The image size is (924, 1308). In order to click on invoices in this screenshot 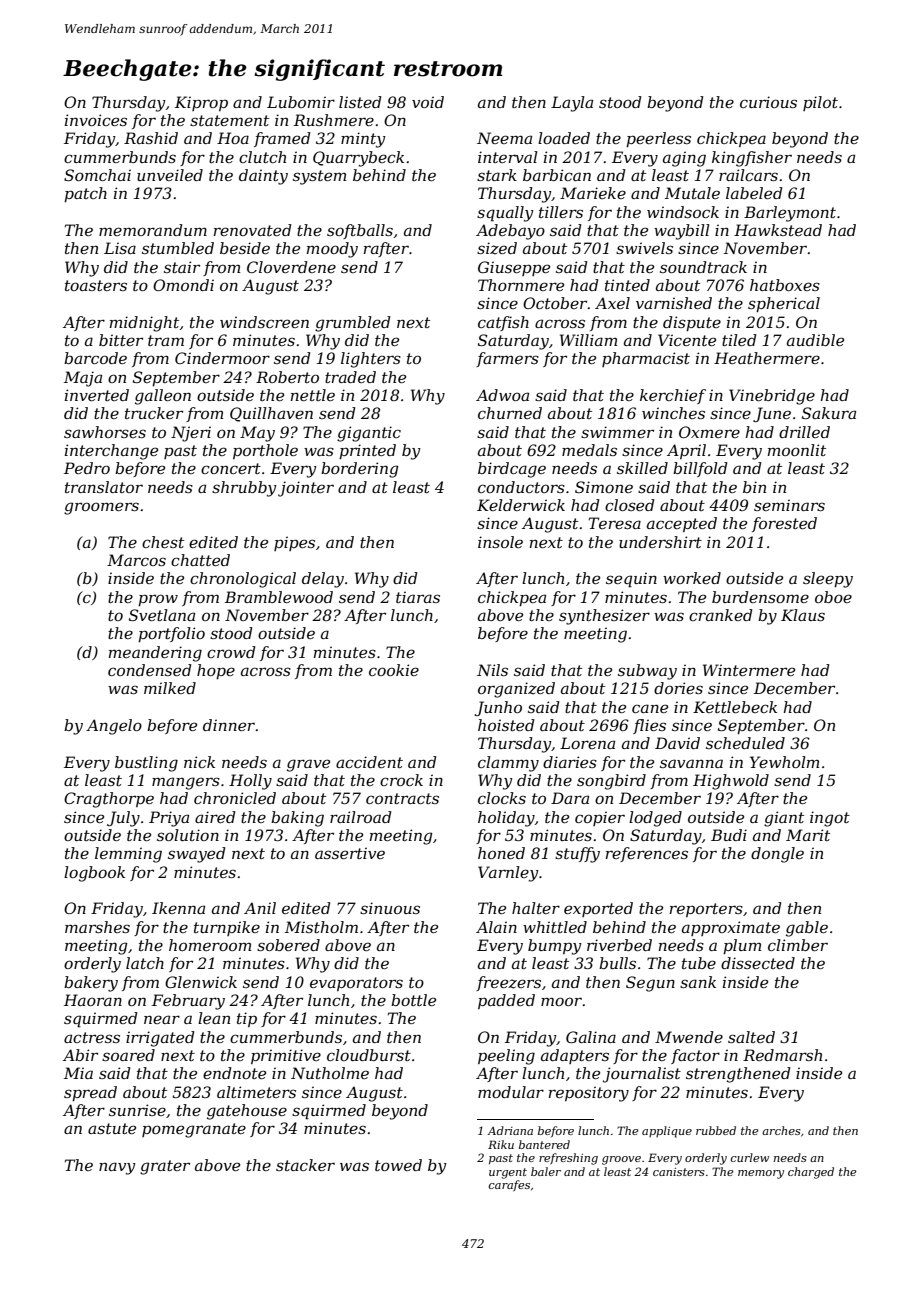, I will do `click(96, 120)`.
